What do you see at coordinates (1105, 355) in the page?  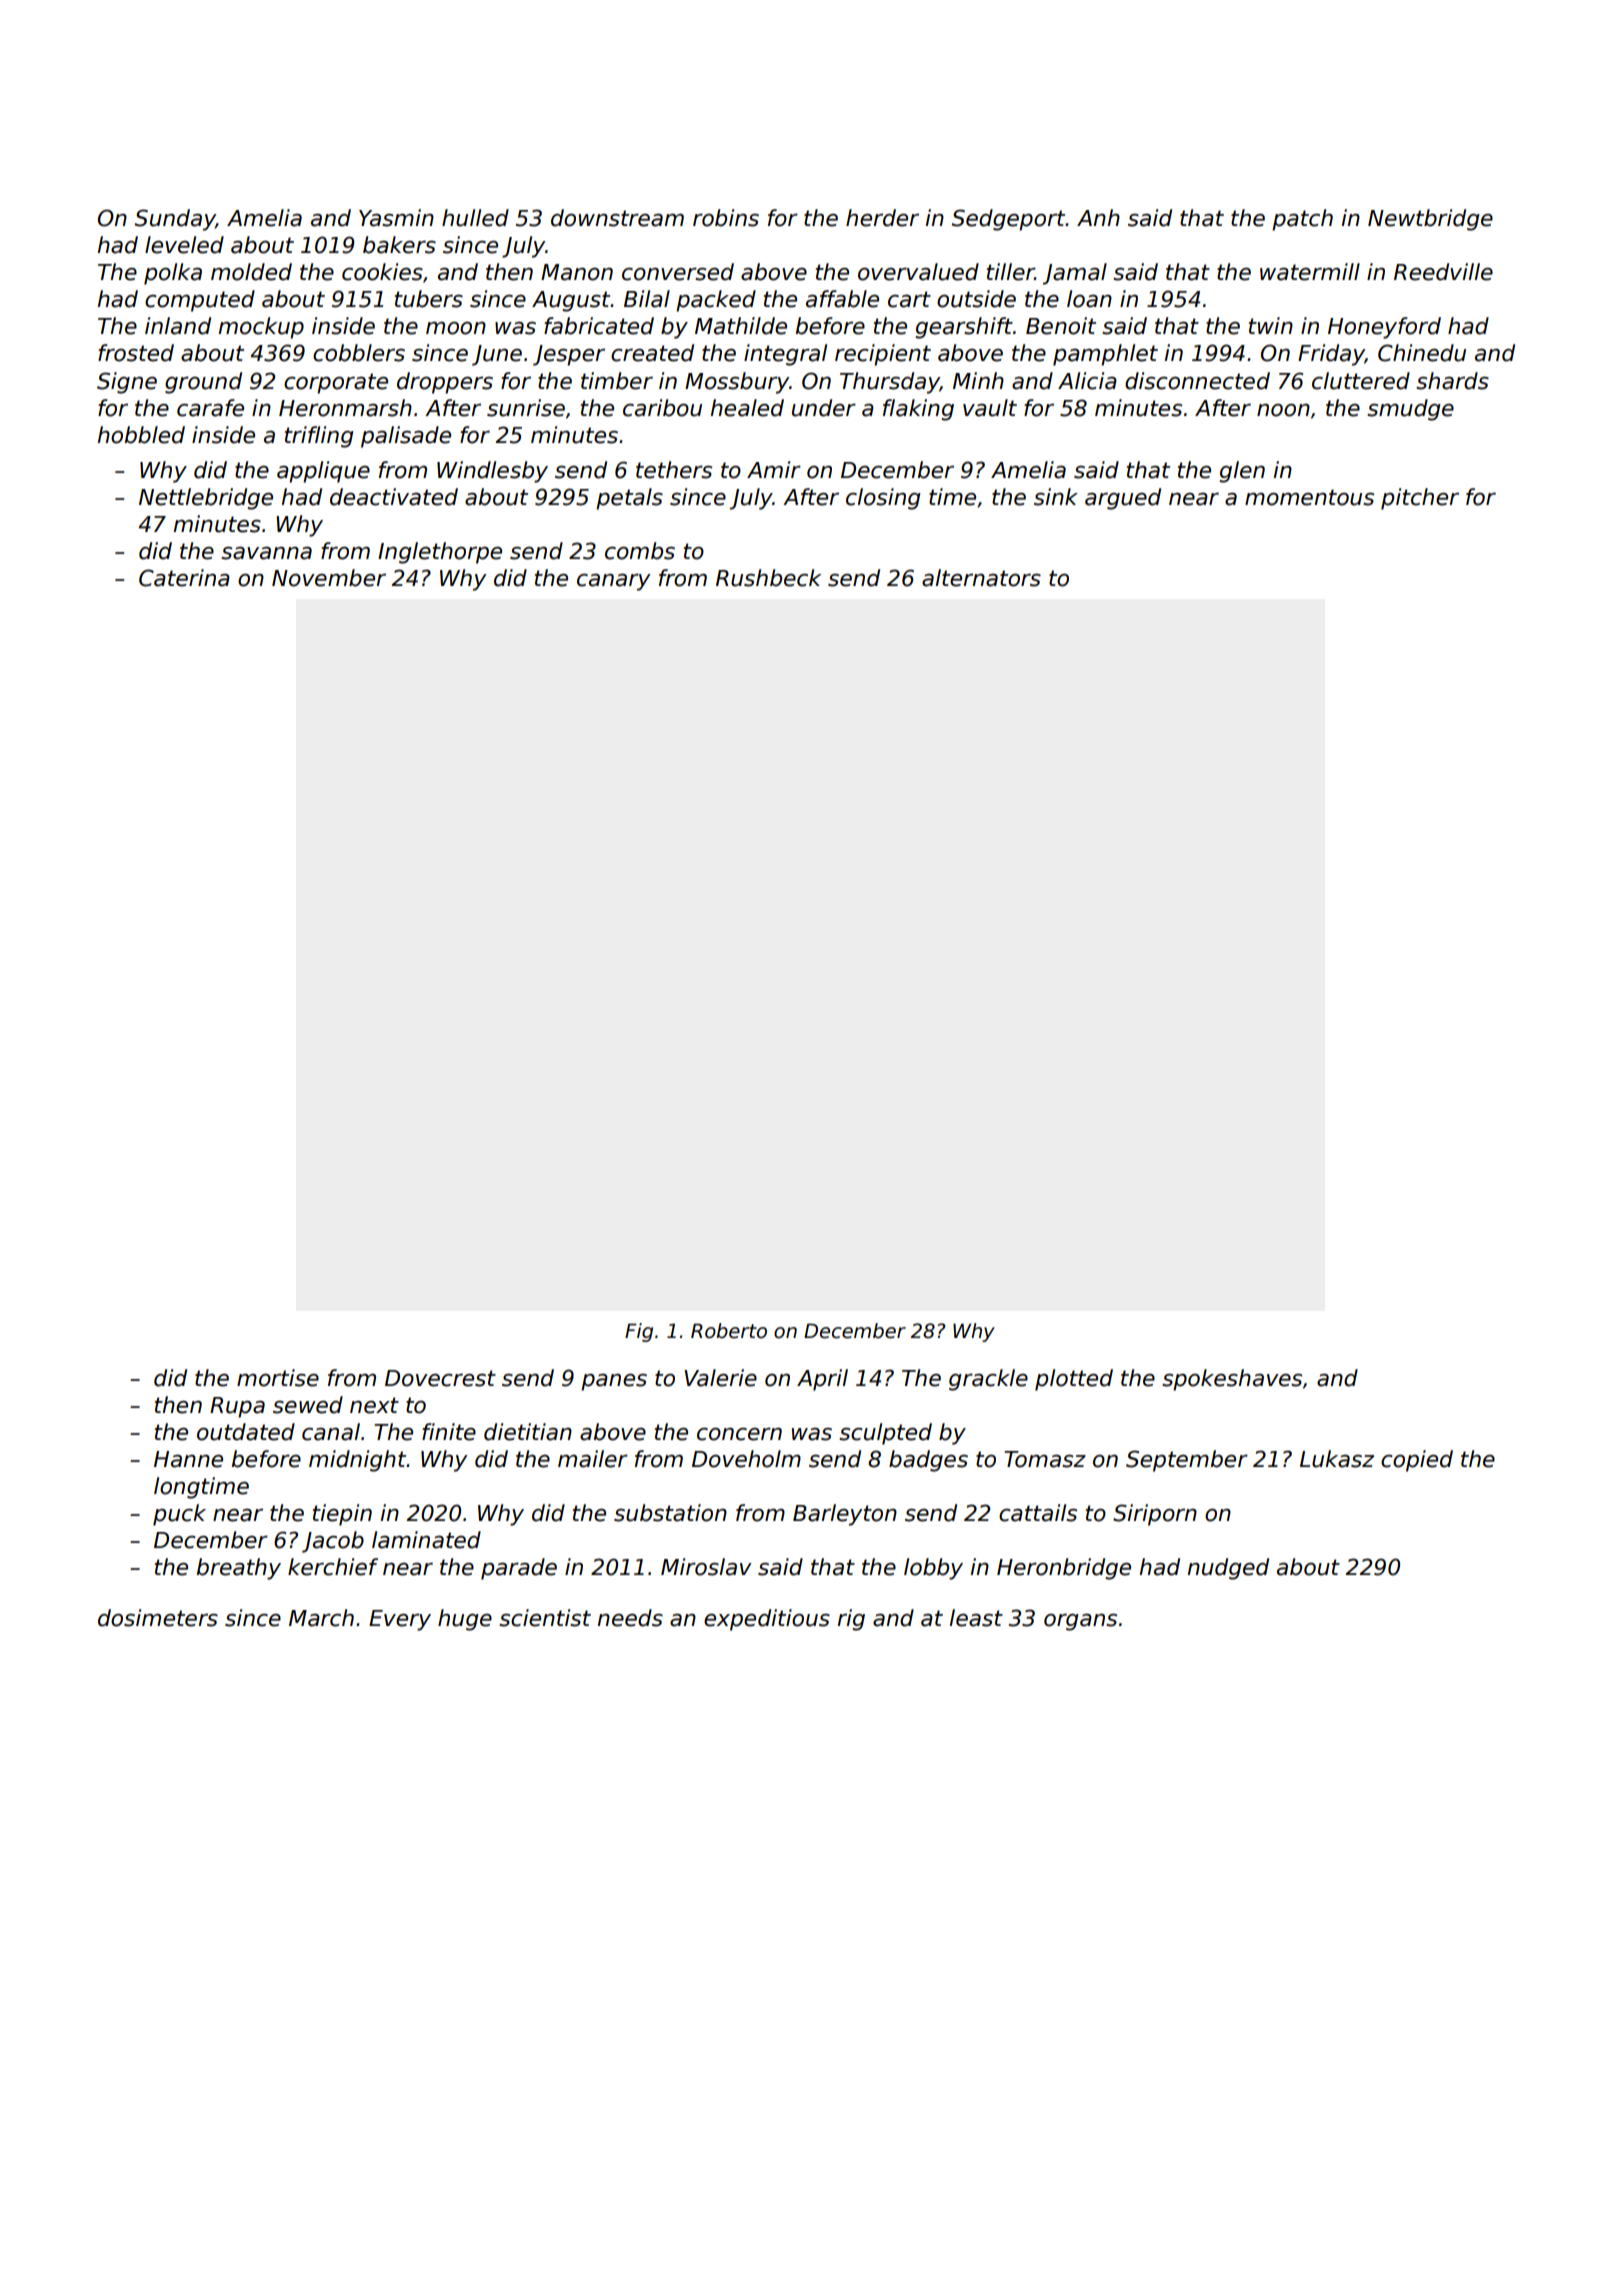 I see `pamphlet` at bounding box center [1105, 355].
